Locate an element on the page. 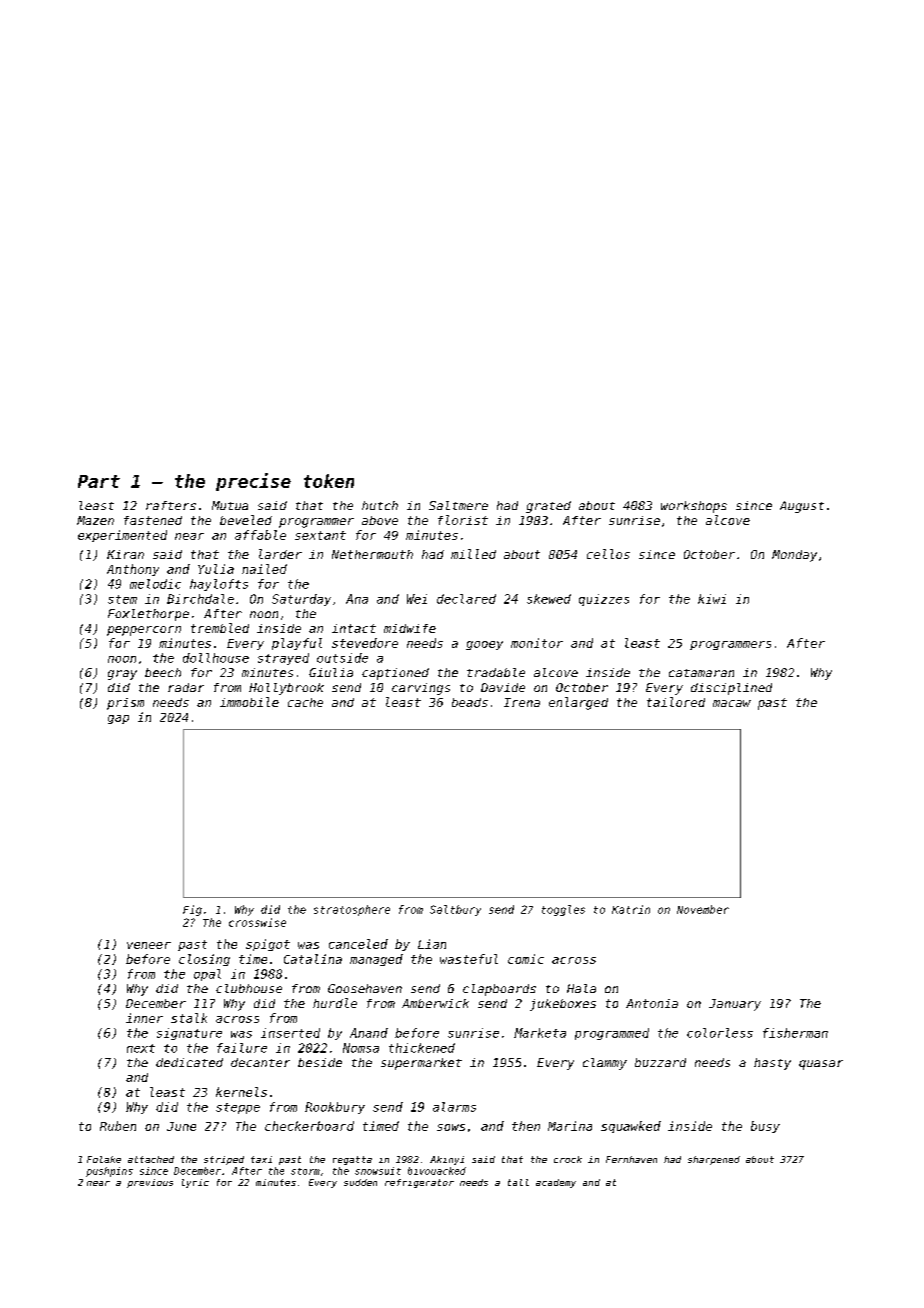 The image size is (924, 1308). Birchdale is located at coordinates (200, 599).
